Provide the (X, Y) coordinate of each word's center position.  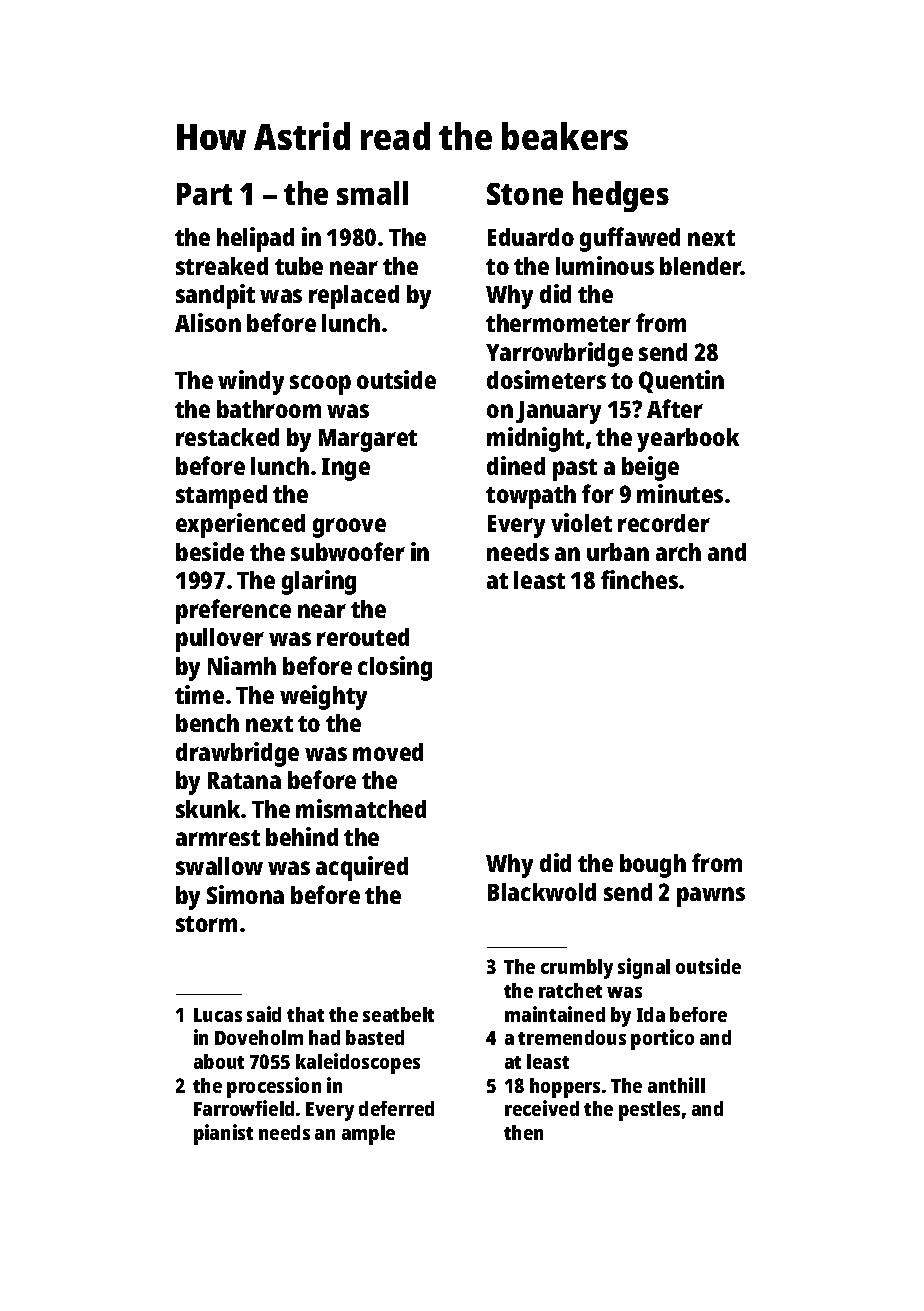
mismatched (361, 808)
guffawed (630, 239)
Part (204, 194)
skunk (208, 809)
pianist (223, 1134)
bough (653, 866)
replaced (354, 297)
